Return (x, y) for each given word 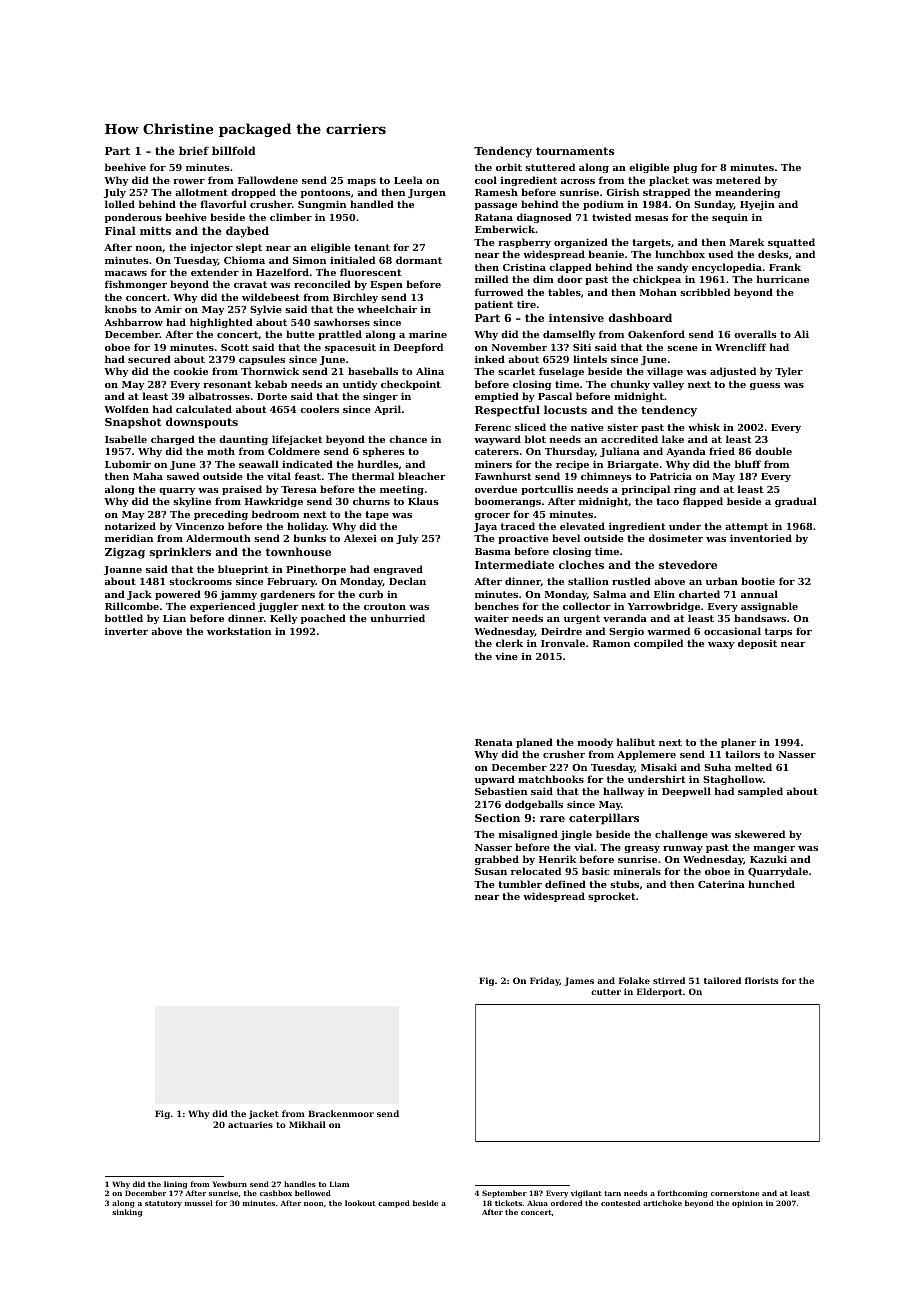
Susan (491, 871)
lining (175, 1185)
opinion (747, 1204)
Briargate (633, 465)
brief (194, 150)
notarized (130, 526)
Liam (339, 1184)
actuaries (250, 1124)
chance (408, 439)
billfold (234, 150)
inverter (126, 631)
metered (738, 180)
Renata (494, 742)
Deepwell (686, 792)
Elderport (660, 992)
